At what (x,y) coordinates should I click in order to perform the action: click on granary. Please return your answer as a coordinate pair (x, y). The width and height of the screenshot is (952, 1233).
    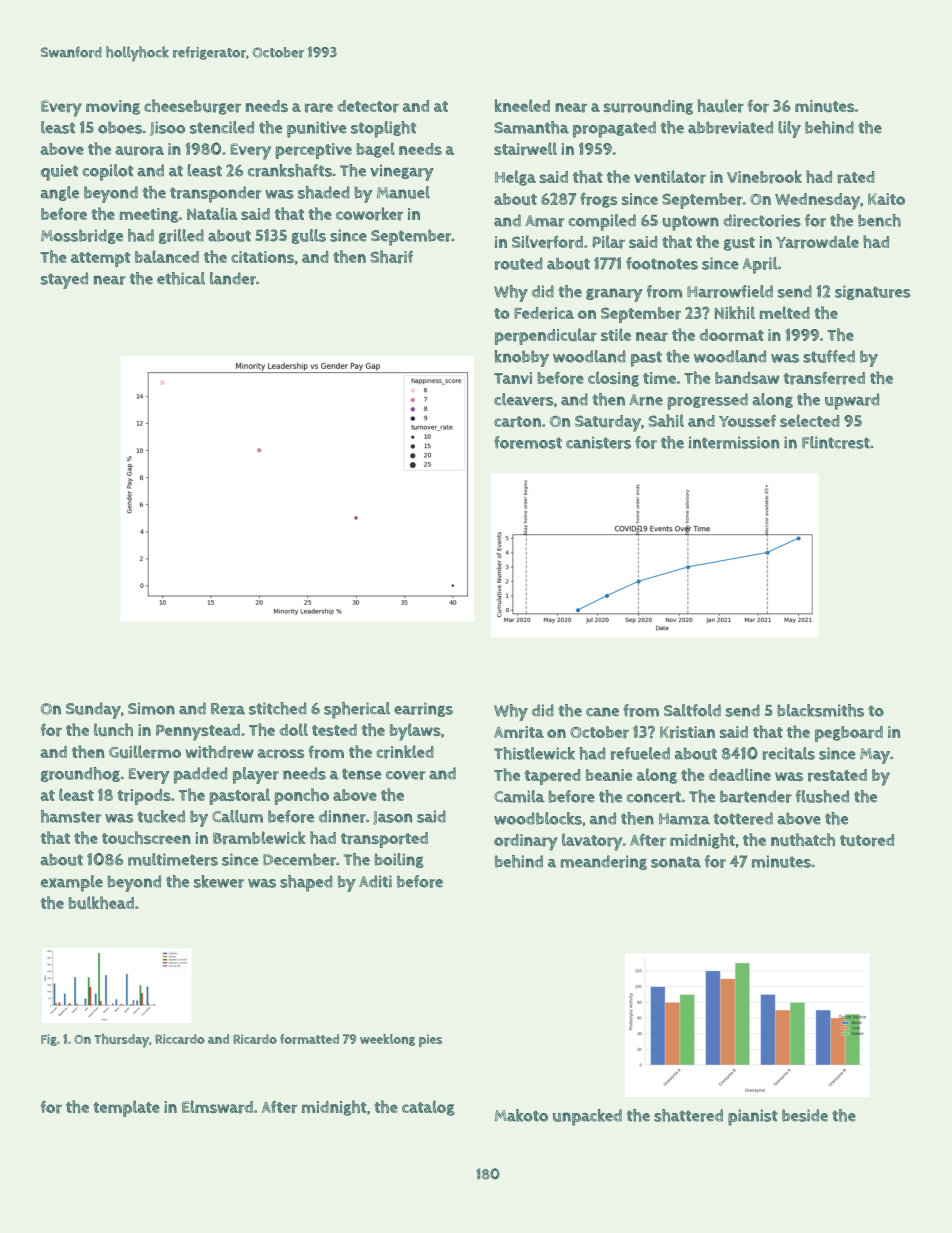
    Looking at the image, I should click on (614, 295).
